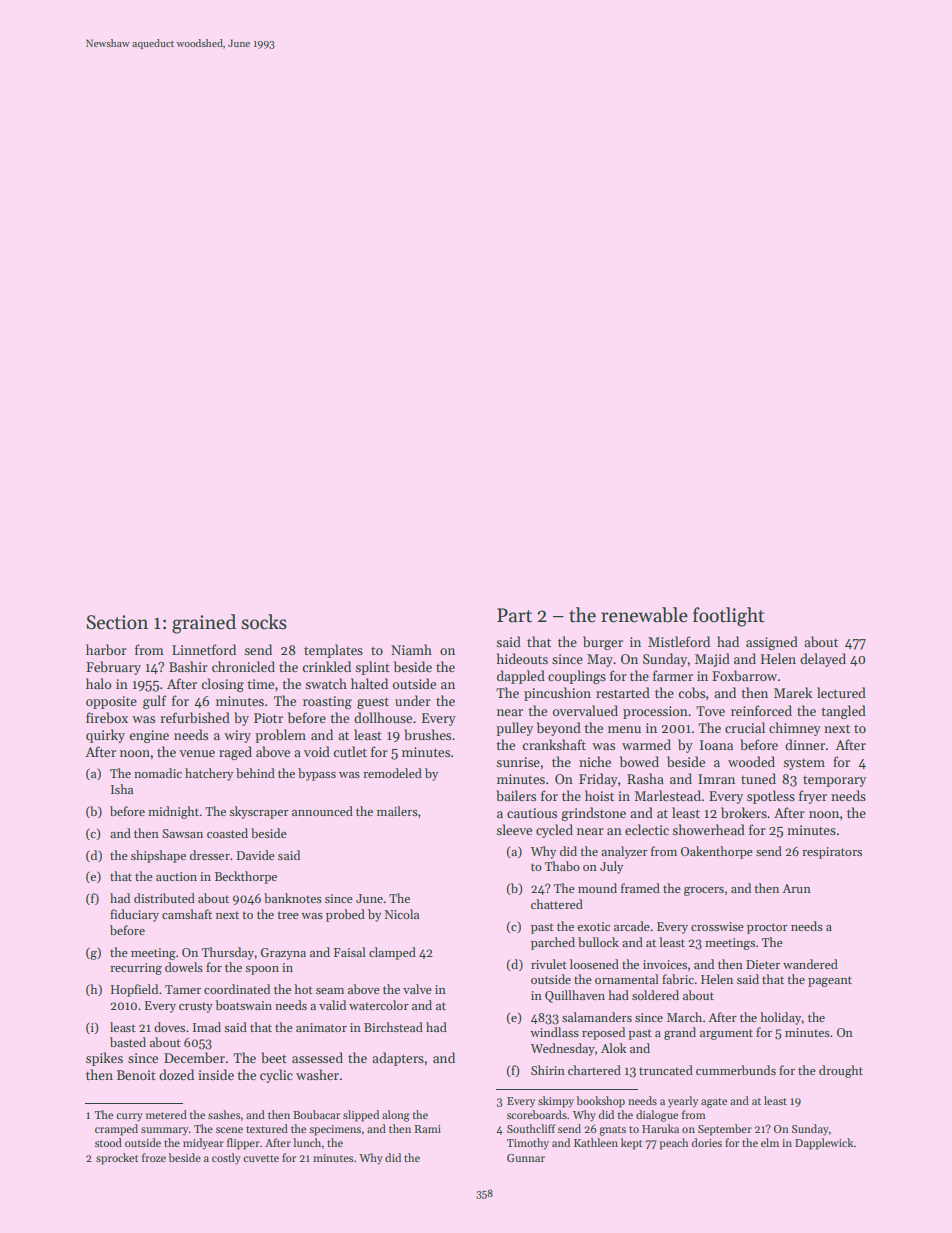 The width and height of the document is (952, 1233). Describe the element at coordinates (824, 1144) in the document. I see `Dapplewick` at that location.
